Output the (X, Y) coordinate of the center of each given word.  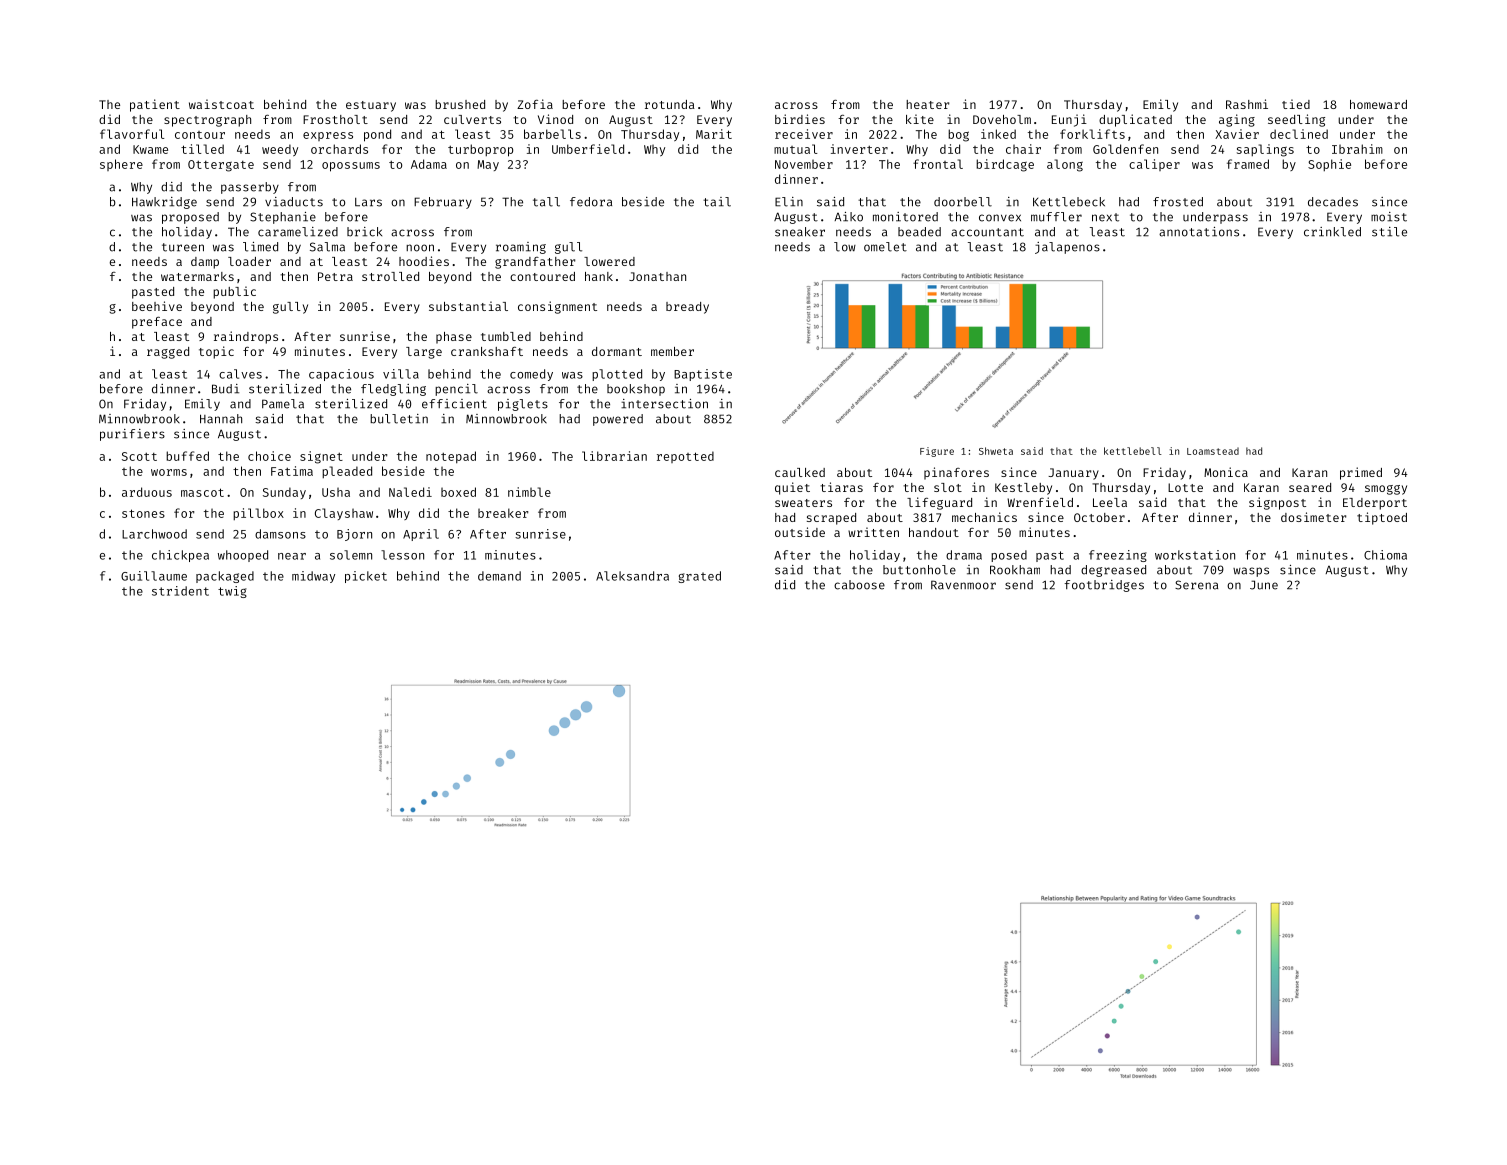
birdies (800, 119)
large (424, 353)
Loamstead (1213, 451)
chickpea (180, 556)
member (672, 351)
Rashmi (1247, 104)
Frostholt (335, 119)
